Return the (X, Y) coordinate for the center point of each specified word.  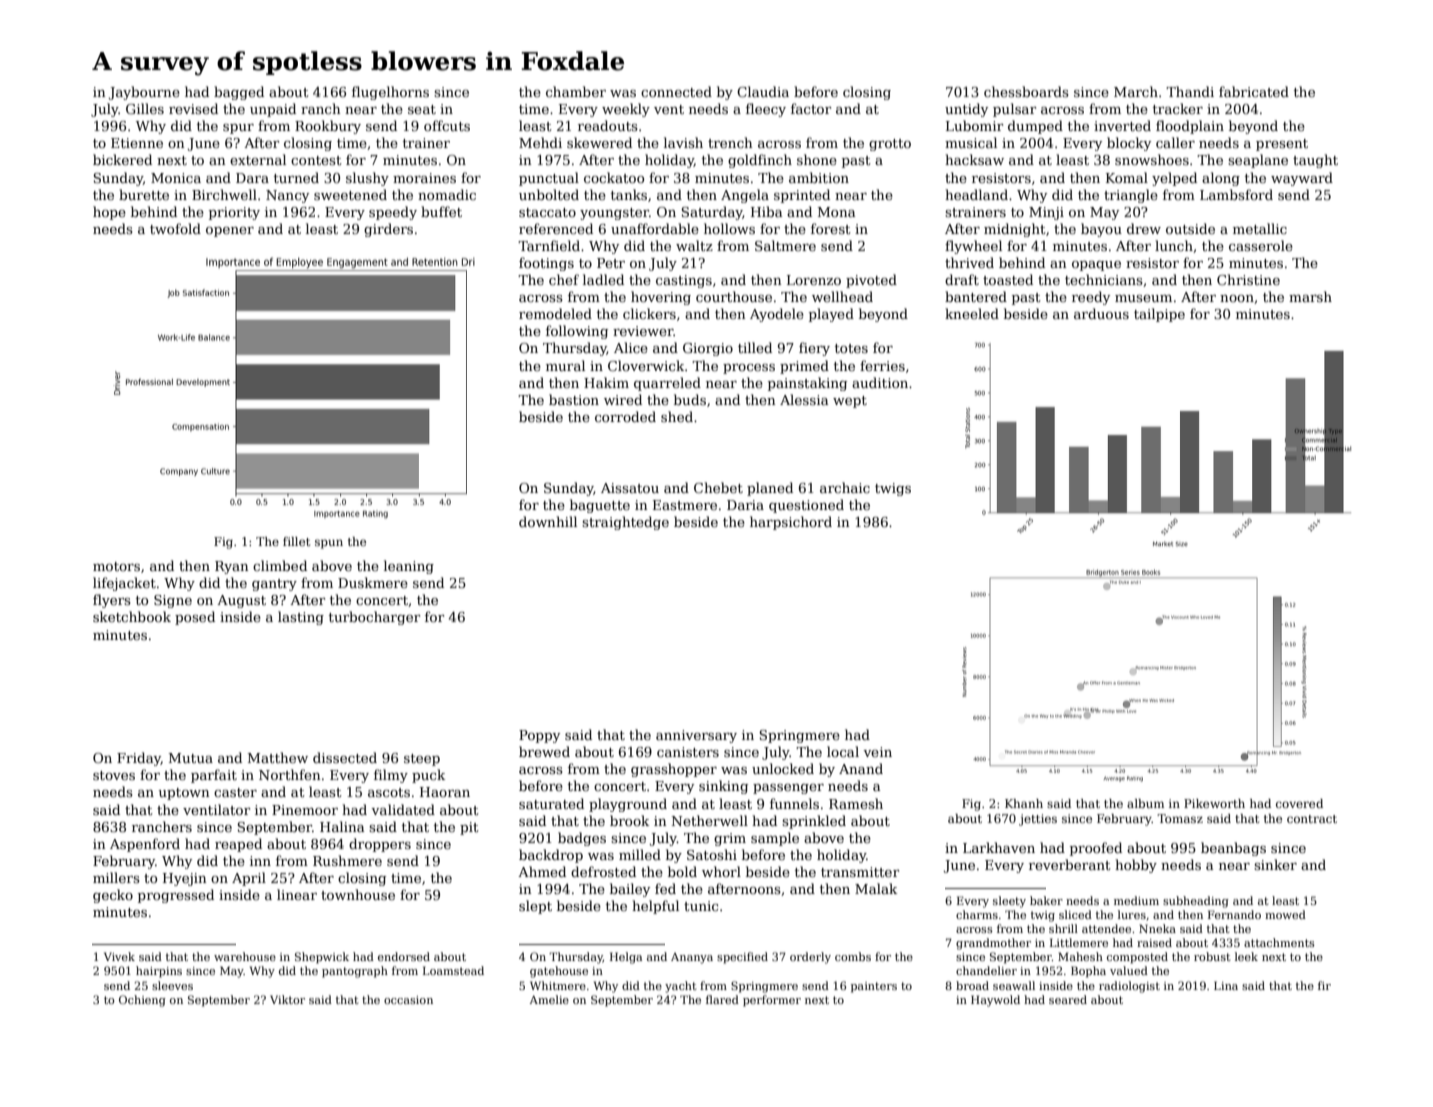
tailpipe (1159, 315)
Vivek (119, 956)
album (1145, 803)
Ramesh (856, 803)
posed (195, 618)
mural (565, 365)
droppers (380, 845)
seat (422, 109)
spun (329, 544)
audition (880, 382)
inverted (1122, 125)
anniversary (696, 736)
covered (1299, 803)
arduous (1101, 313)
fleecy (766, 110)
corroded (625, 416)
